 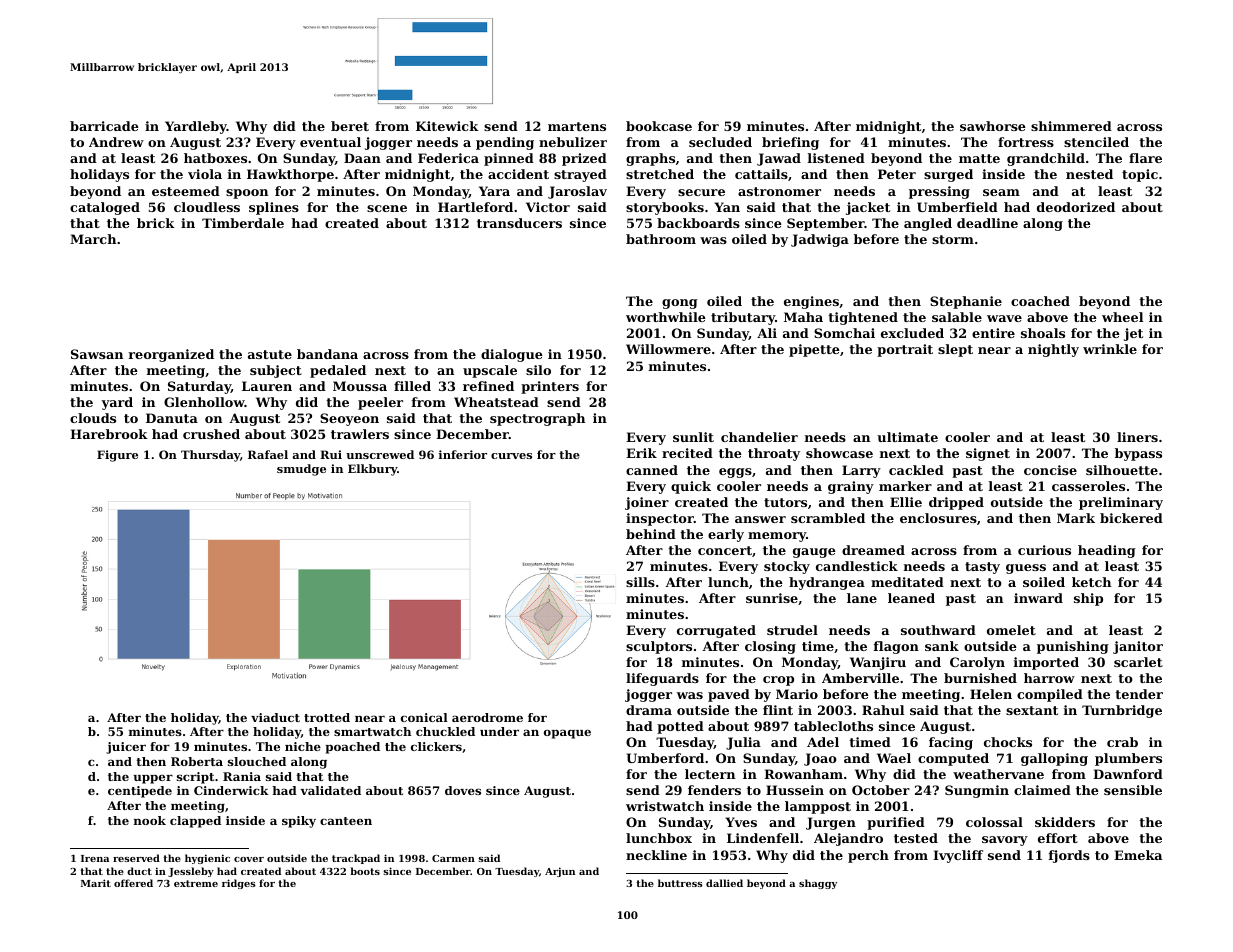 What do you see at coordinates (239, 884) in the screenshot?
I see `ridges` at bounding box center [239, 884].
